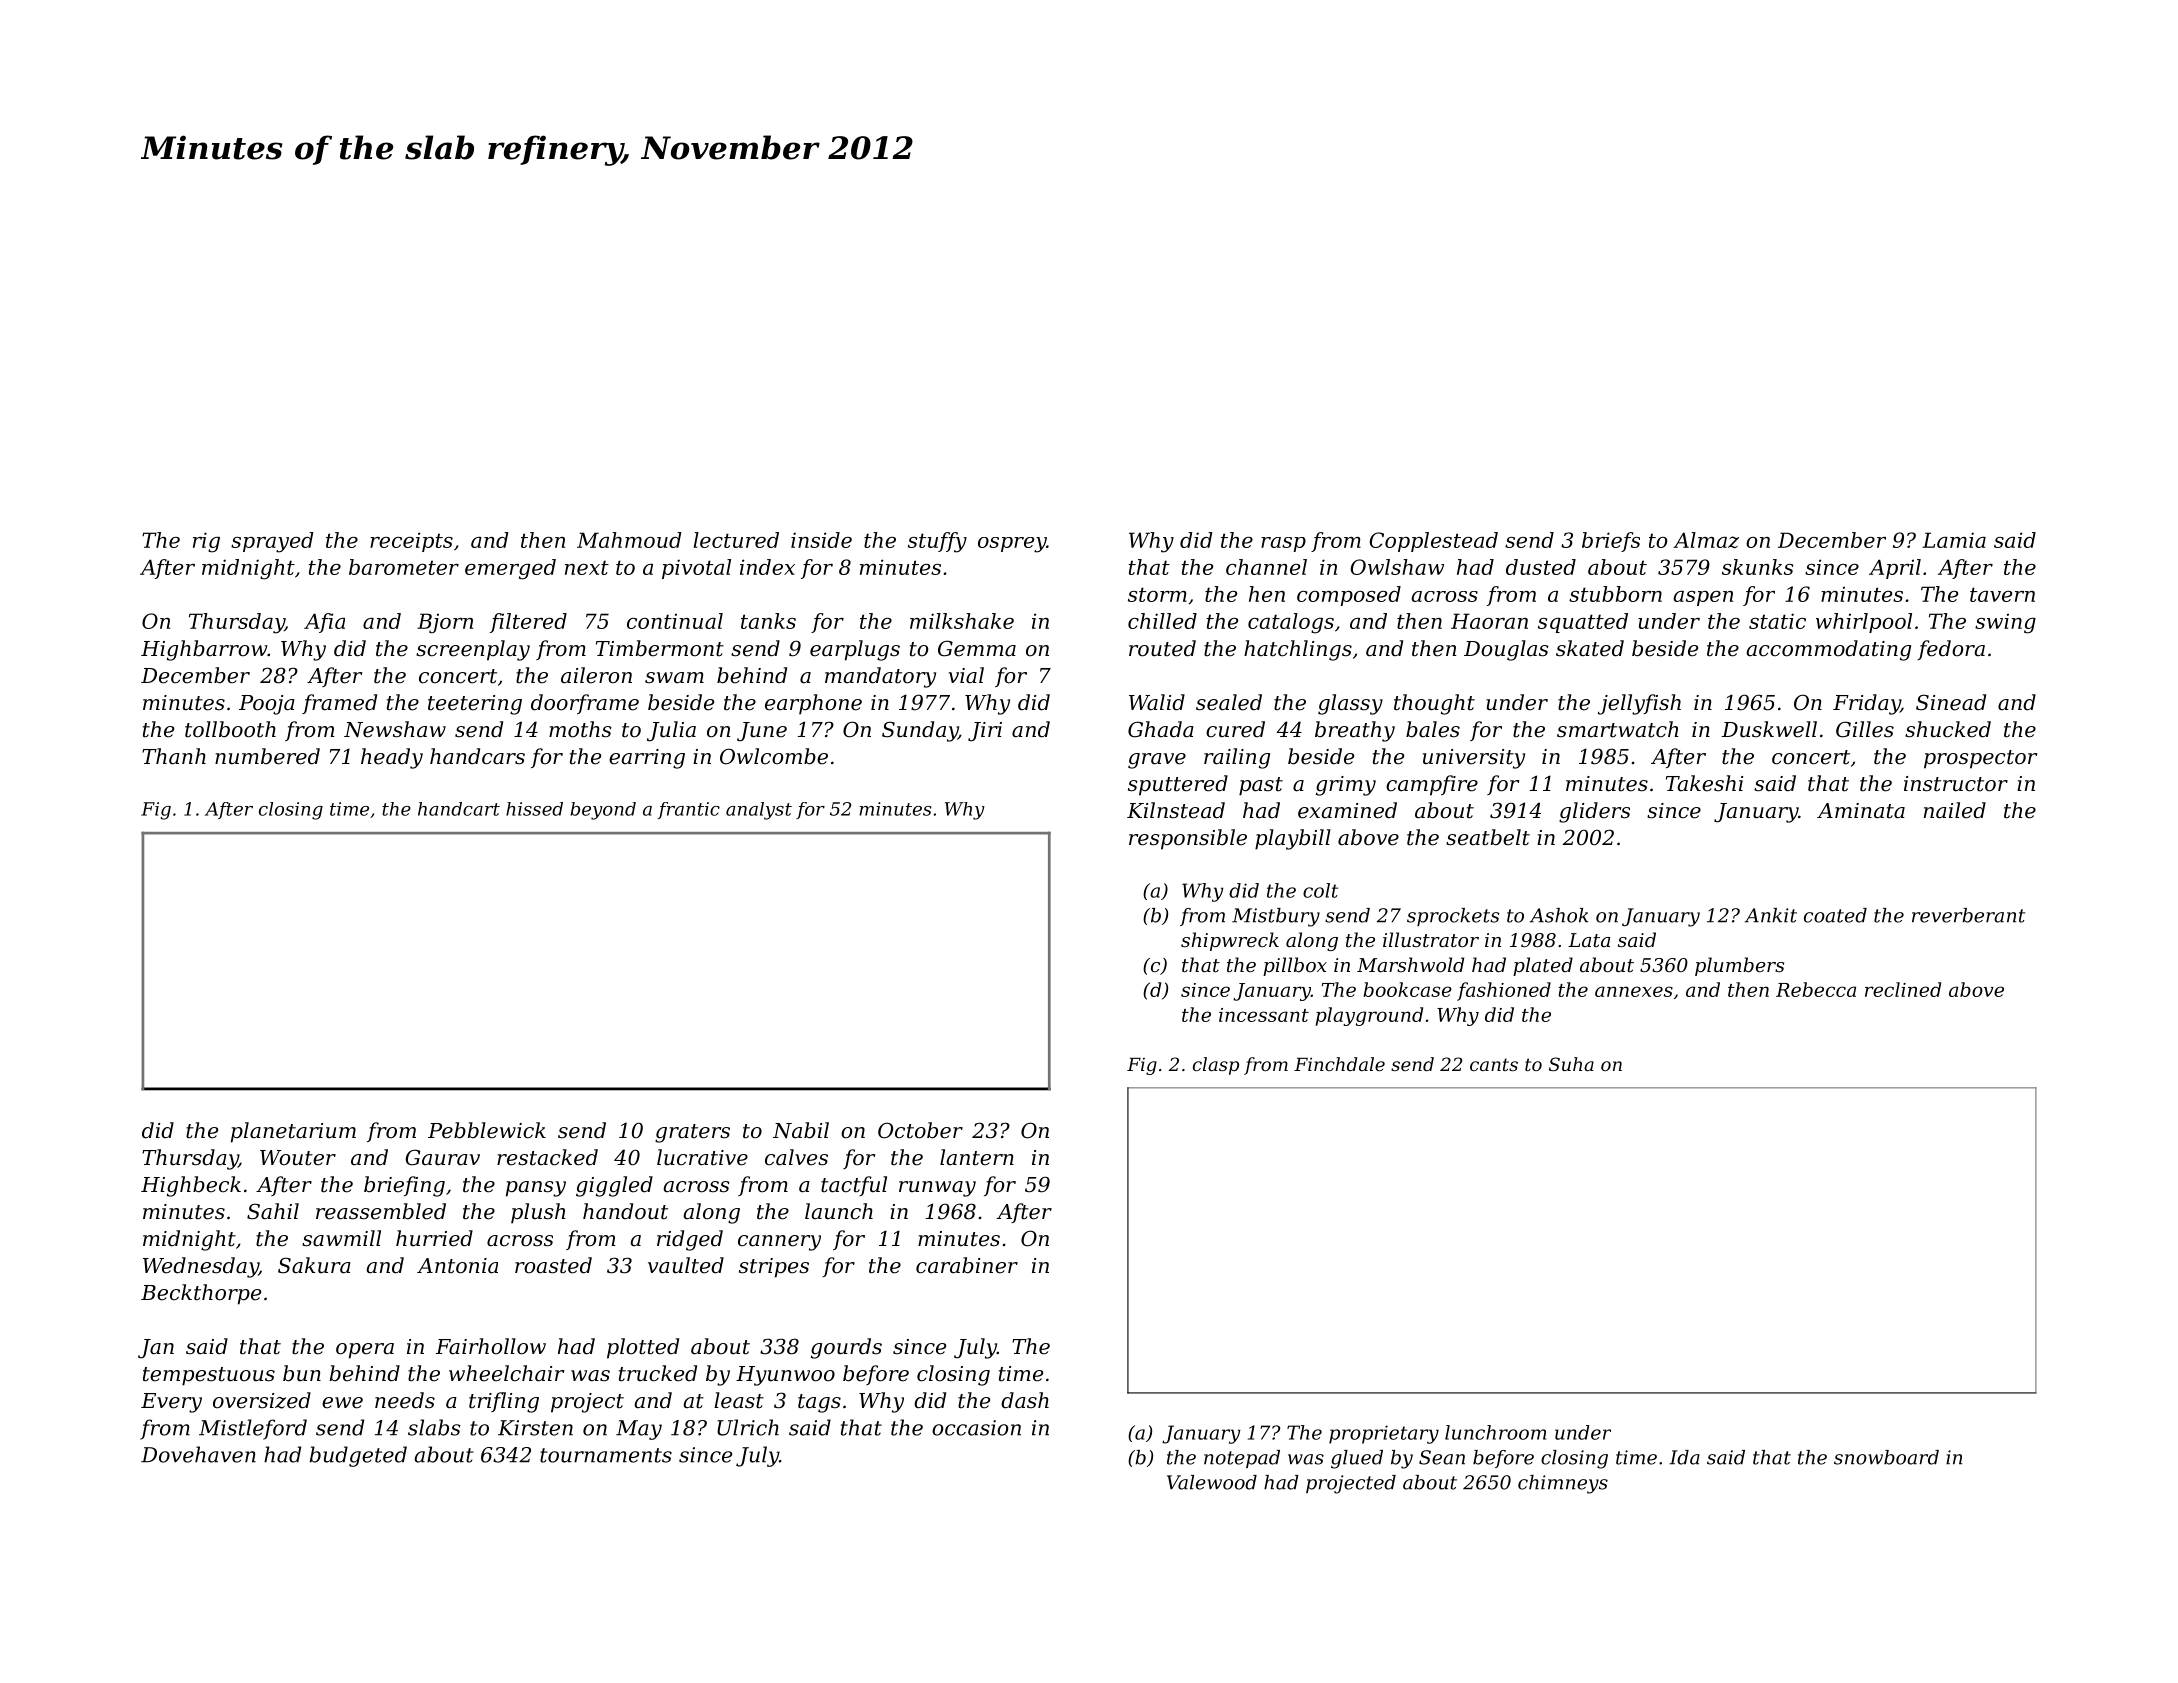 Image resolution: width=2178 pixels, height=1683 pixels. What do you see at coordinates (977, 1157) in the document?
I see `lantern` at bounding box center [977, 1157].
